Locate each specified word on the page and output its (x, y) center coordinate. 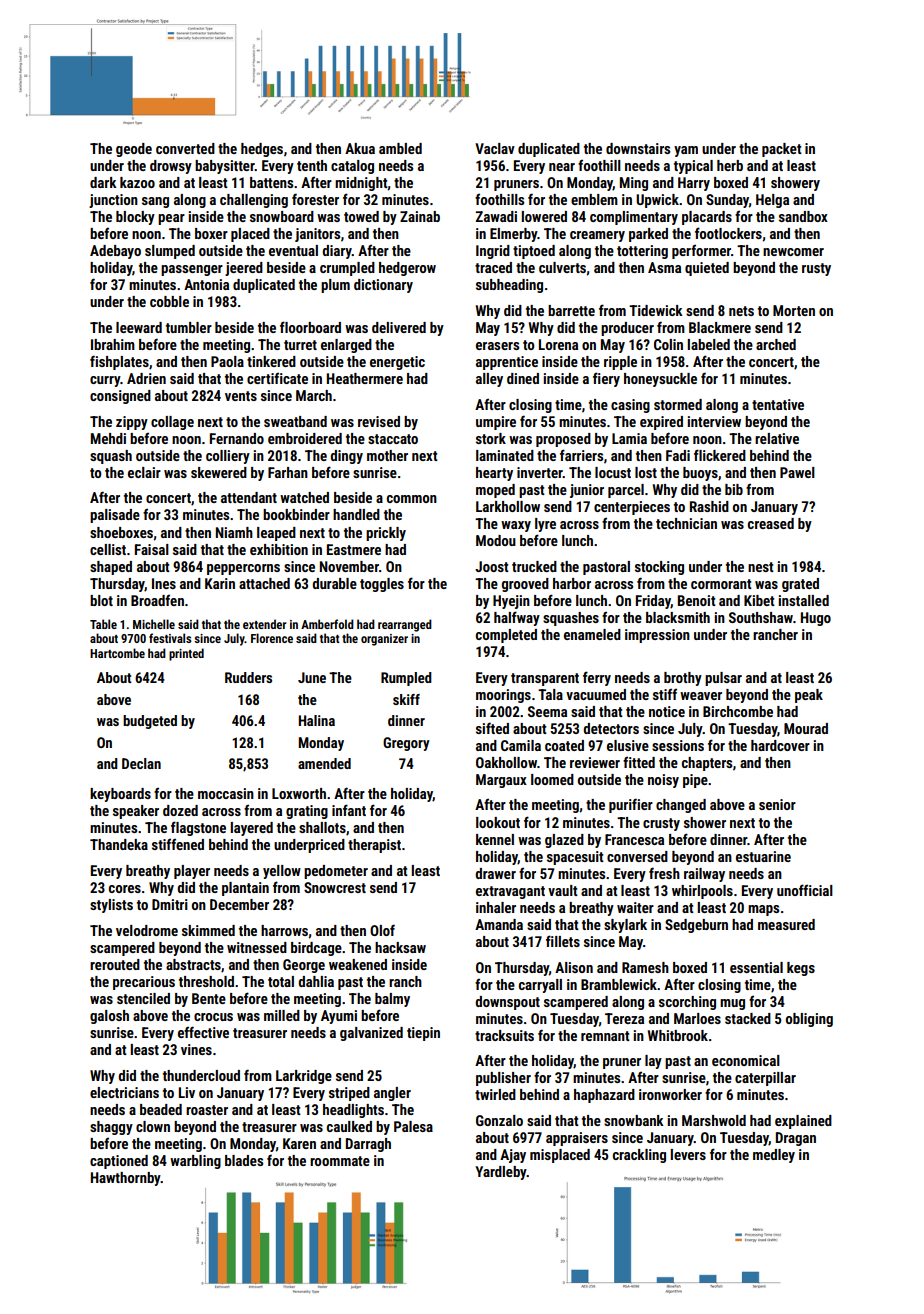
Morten (794, 310)
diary (337, 252)
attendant (249, 497)
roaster (207, 1110)
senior (777, 804)
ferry (597, 678)
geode (134, 150)
